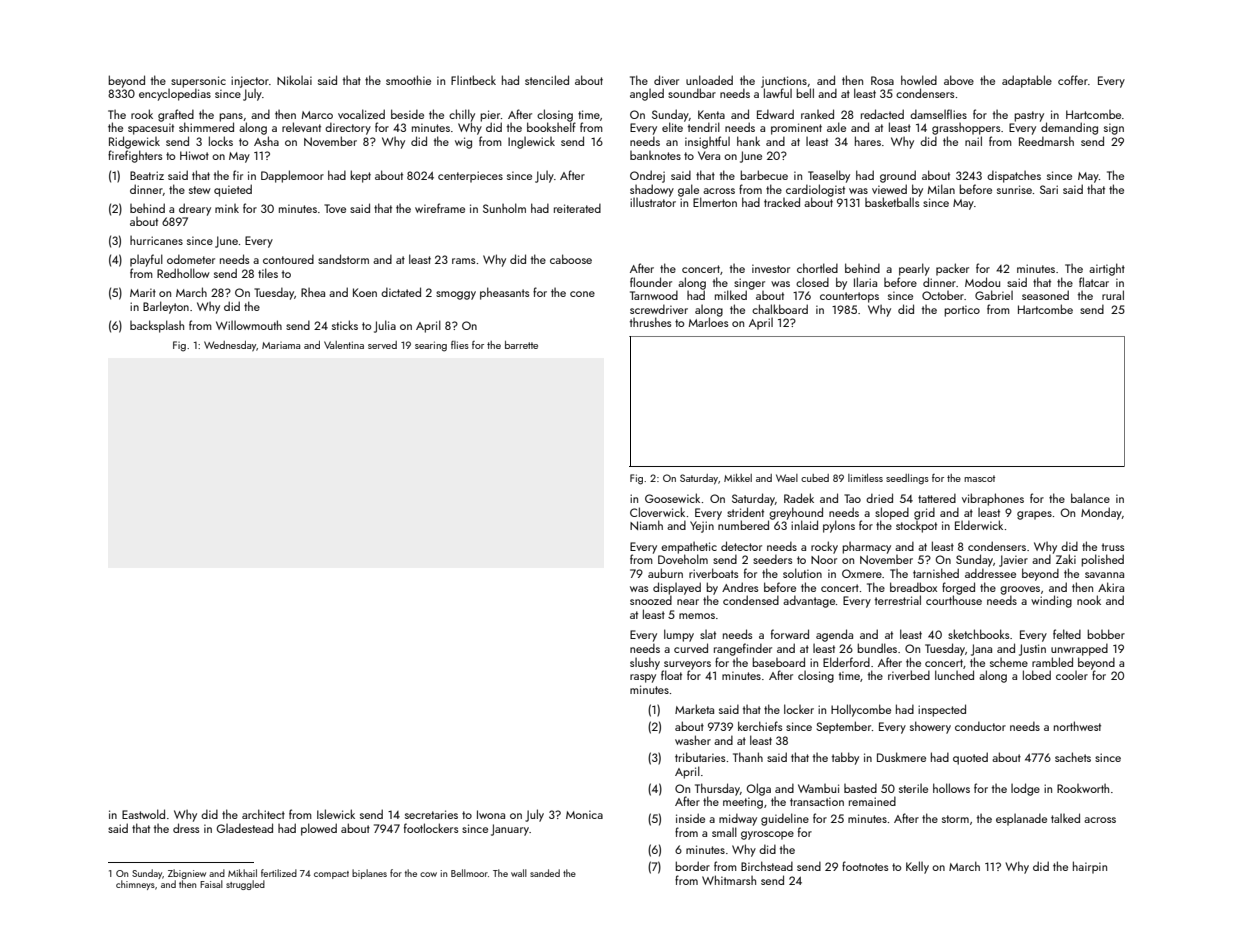  Describe the element at coordinates (183, 273) in the document. I see `Redhollow` at that location.
